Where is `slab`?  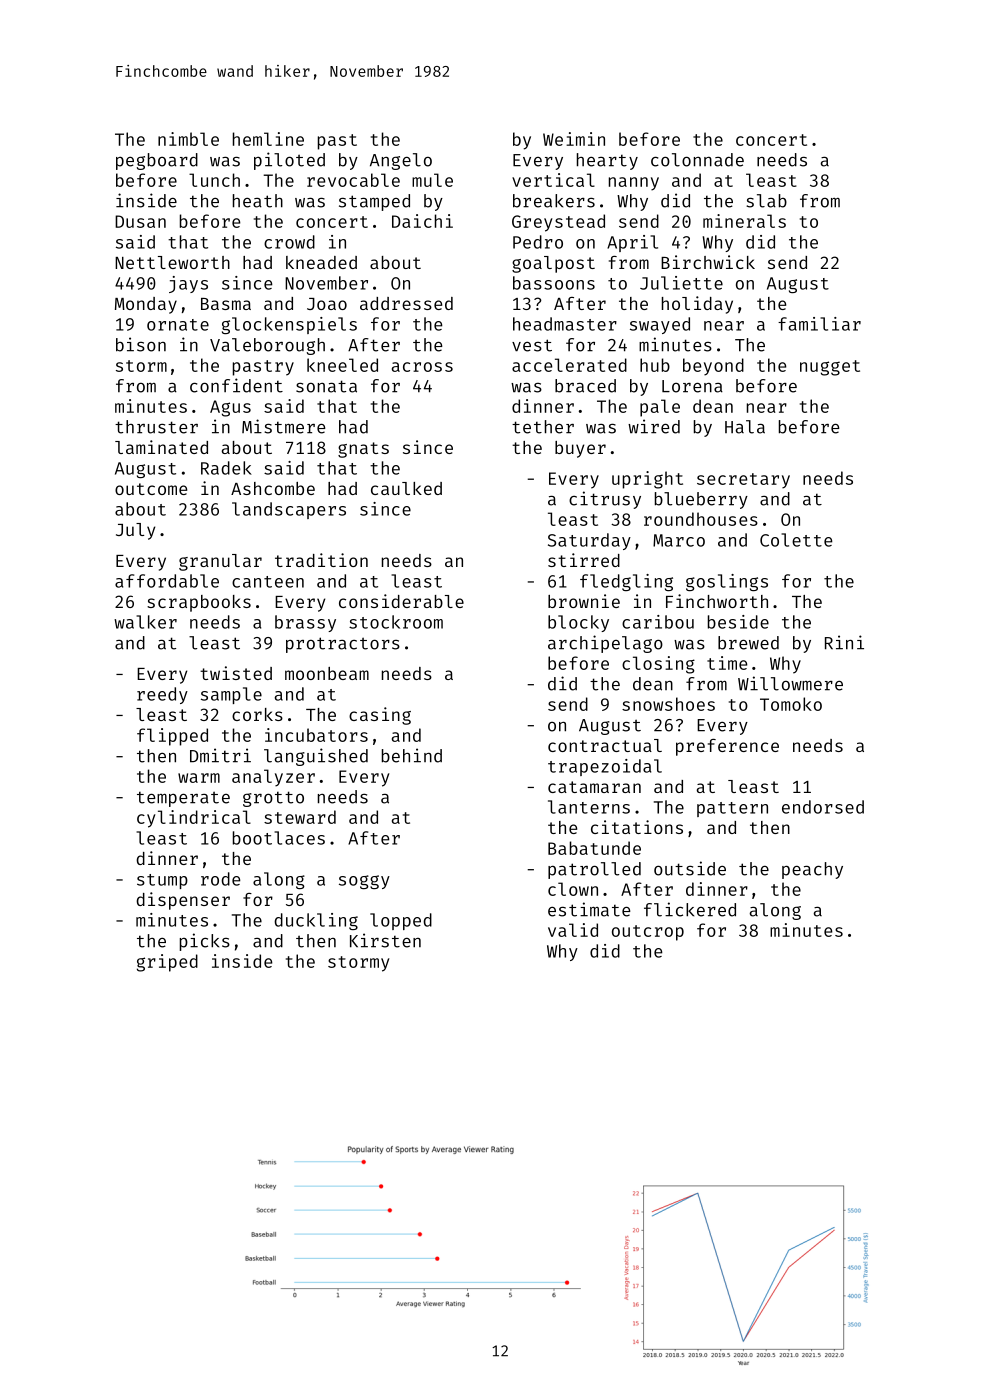
slab is located at coordinates (766, 201).
